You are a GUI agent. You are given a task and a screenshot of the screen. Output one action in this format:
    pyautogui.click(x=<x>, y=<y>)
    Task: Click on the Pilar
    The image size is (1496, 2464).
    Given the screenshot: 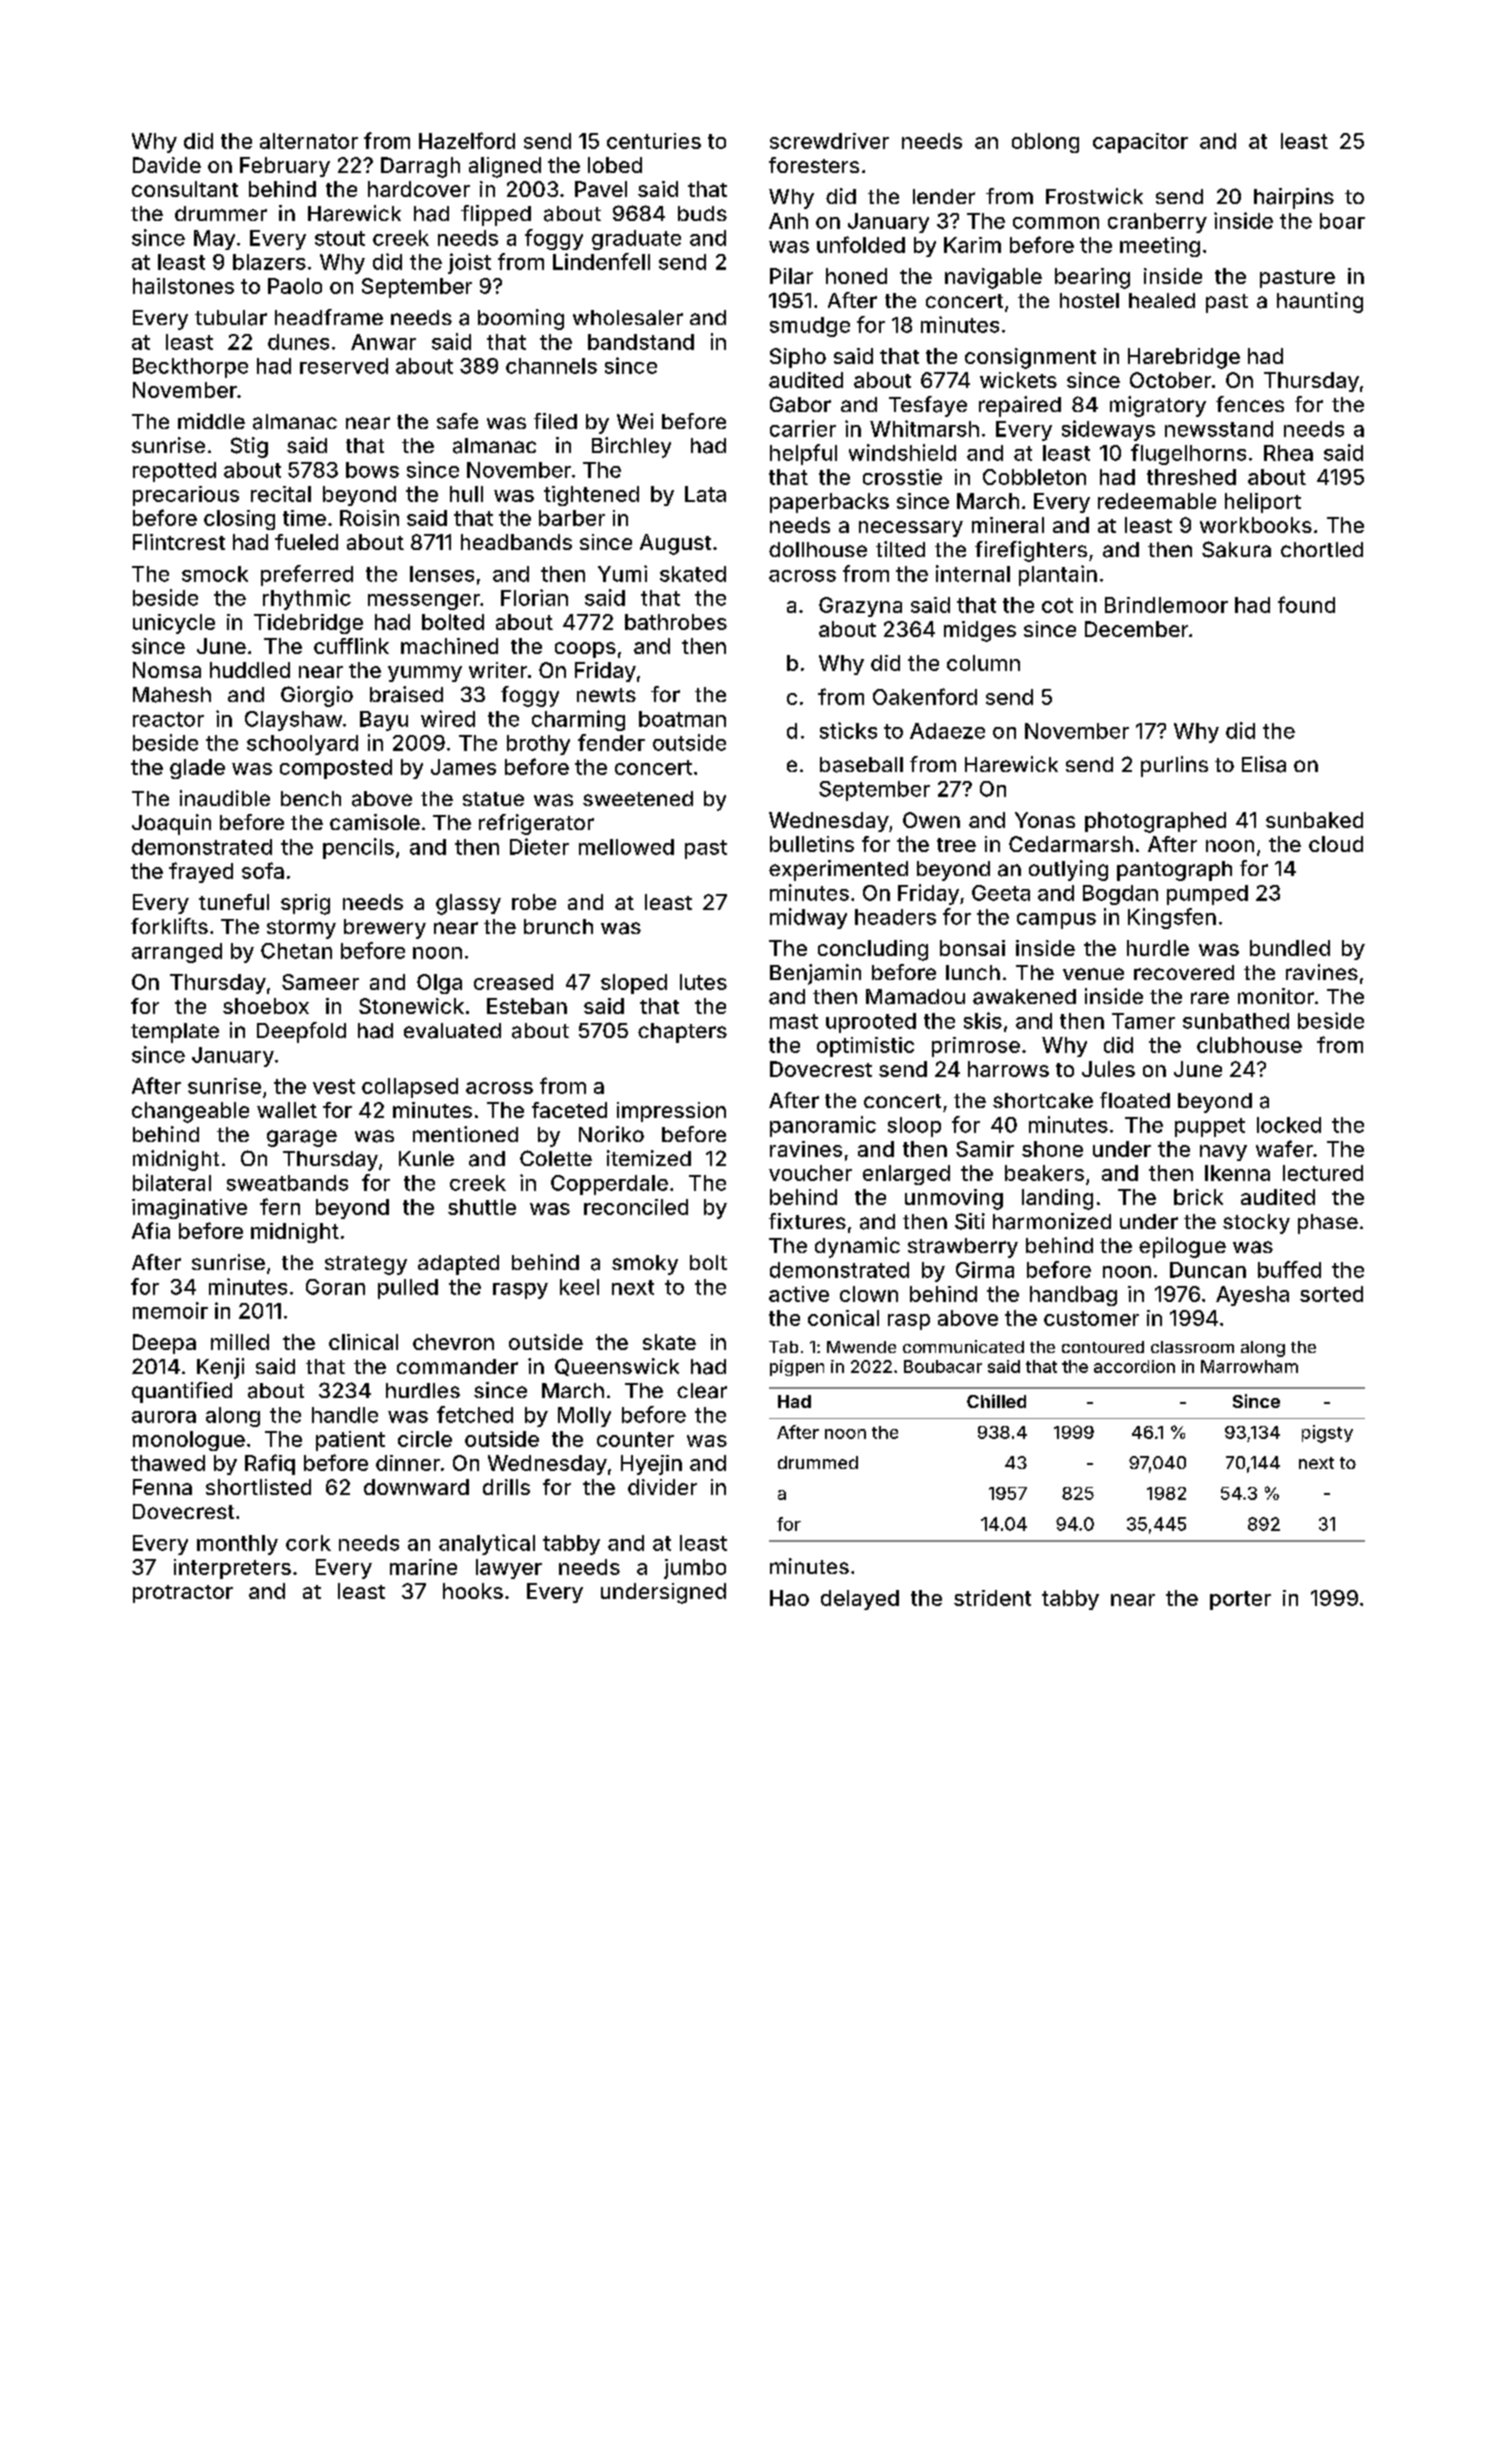 What is the action you would take?
    pyautogui.click(x=791, y=276)
